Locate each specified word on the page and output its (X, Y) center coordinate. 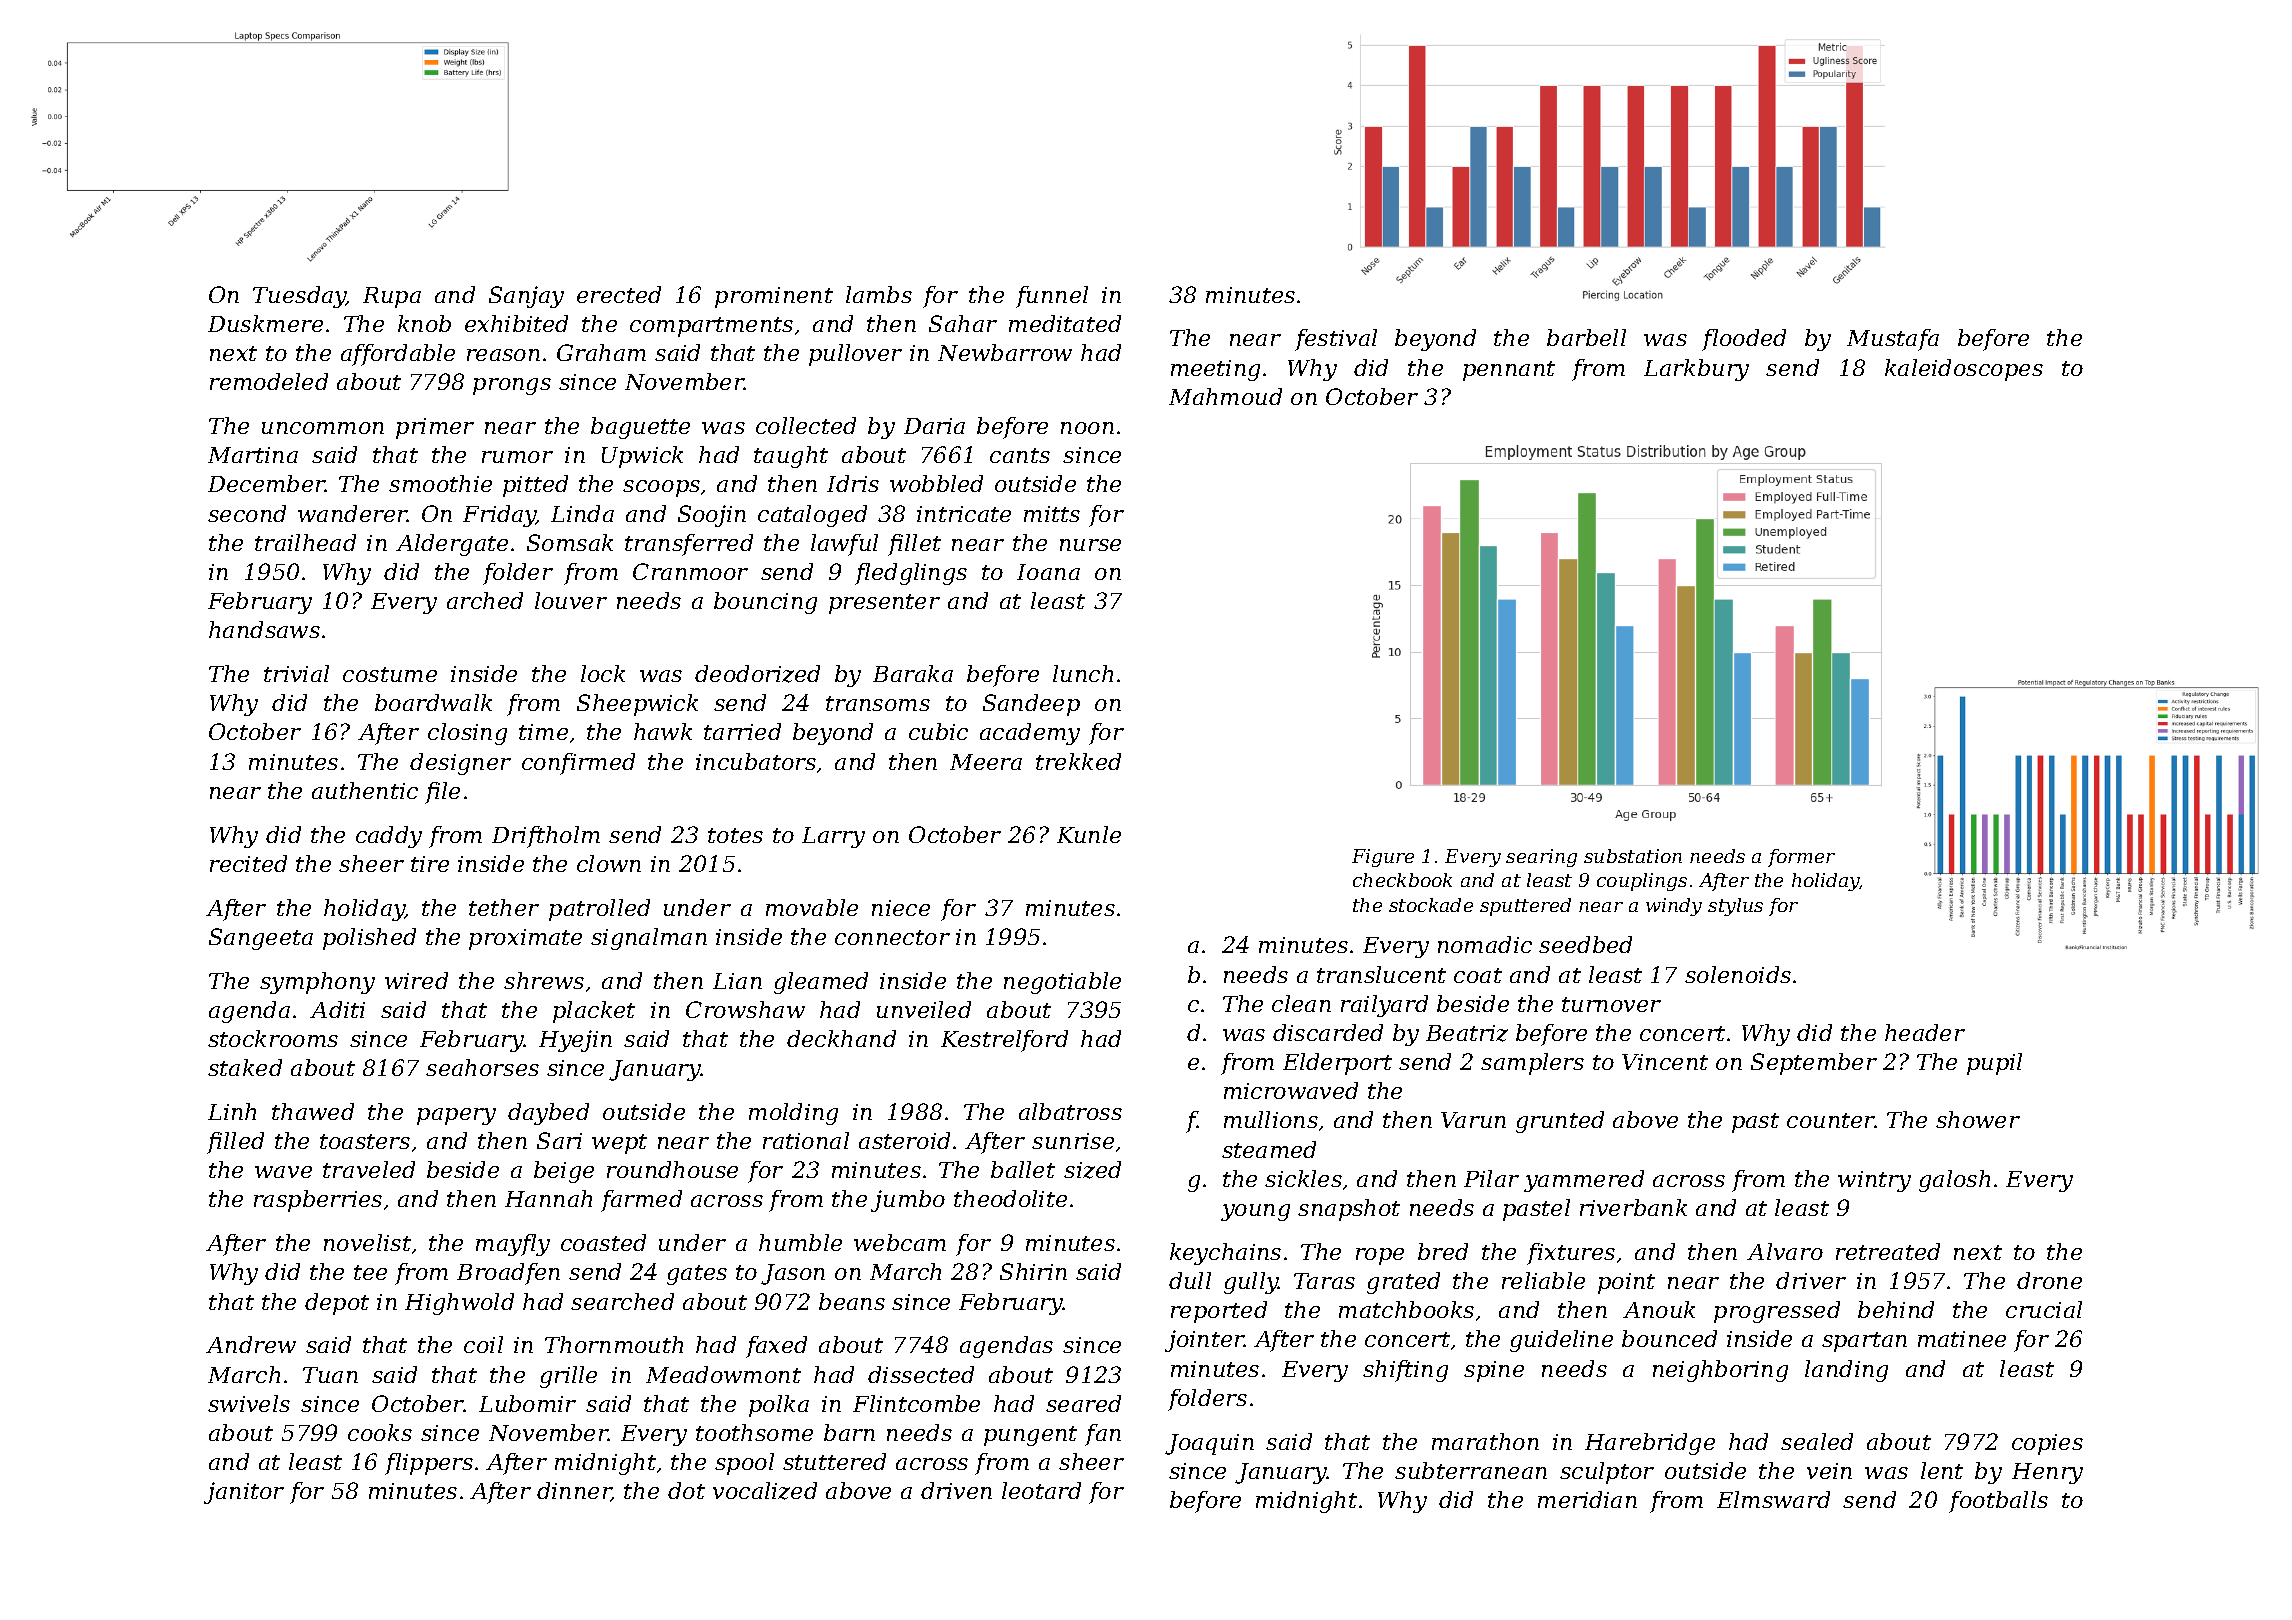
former (1801, 858)
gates (697, 1275)
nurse (1090, 545)
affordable (398, 355)
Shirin (1033, 1271)
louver (571, 600)
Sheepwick (637, 705)
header (1925, 1032)
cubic (938, 731)
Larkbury (1696, 370)
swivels (249, 1403)
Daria (934, 426)
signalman (649, 939)
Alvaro (1785, 1251)
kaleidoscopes (1964, 370)
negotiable (1062, 983)
